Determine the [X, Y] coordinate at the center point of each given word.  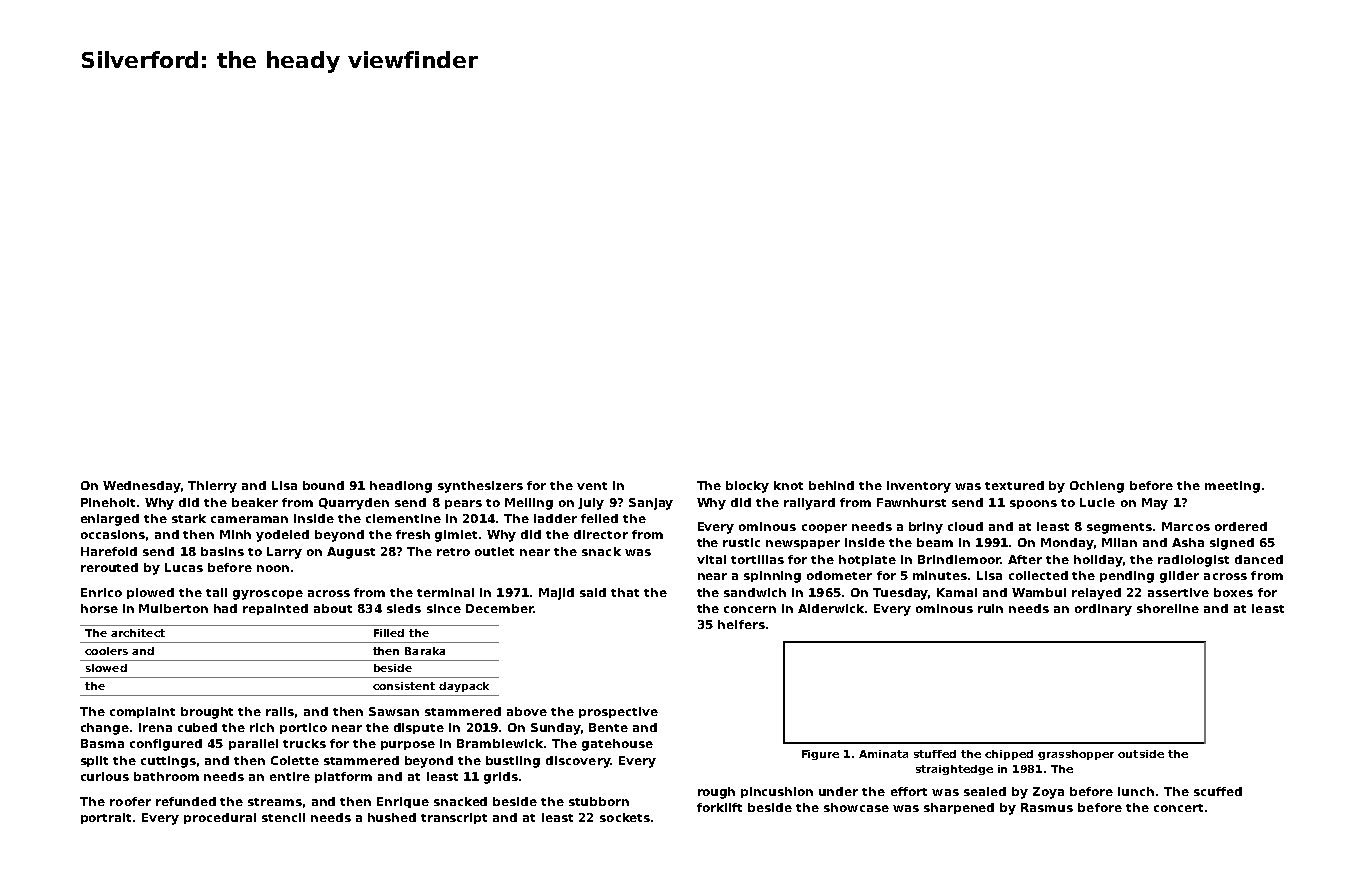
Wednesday [142, 487]
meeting [1232, 487]
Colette [295, 760]
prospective [618, 712]
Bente [608, 727]
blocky [747, 487]
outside [1141, 754]
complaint [142, 712]
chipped [1009, 755]
